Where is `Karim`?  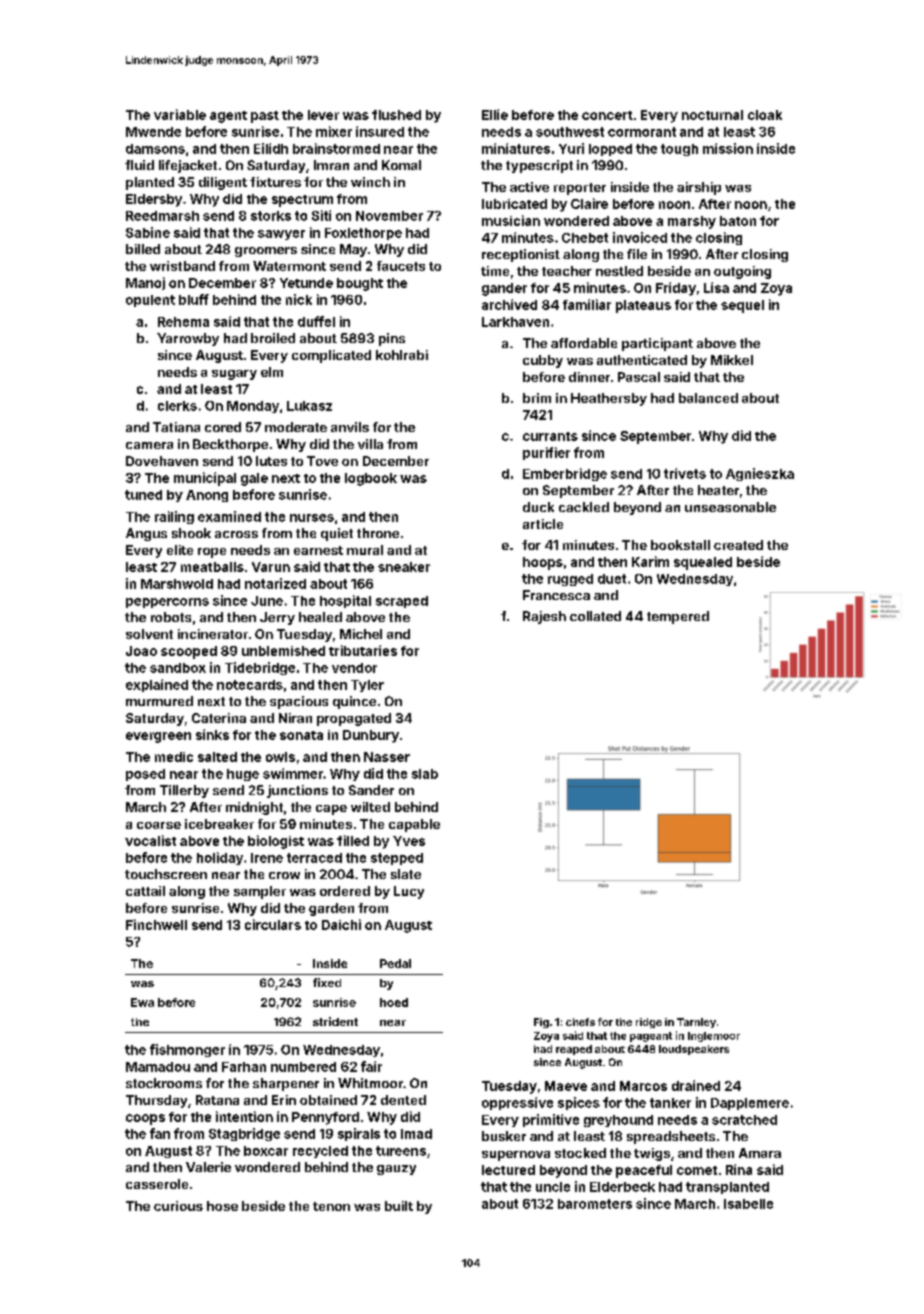
Karim is located at coordinates (650, 561).
